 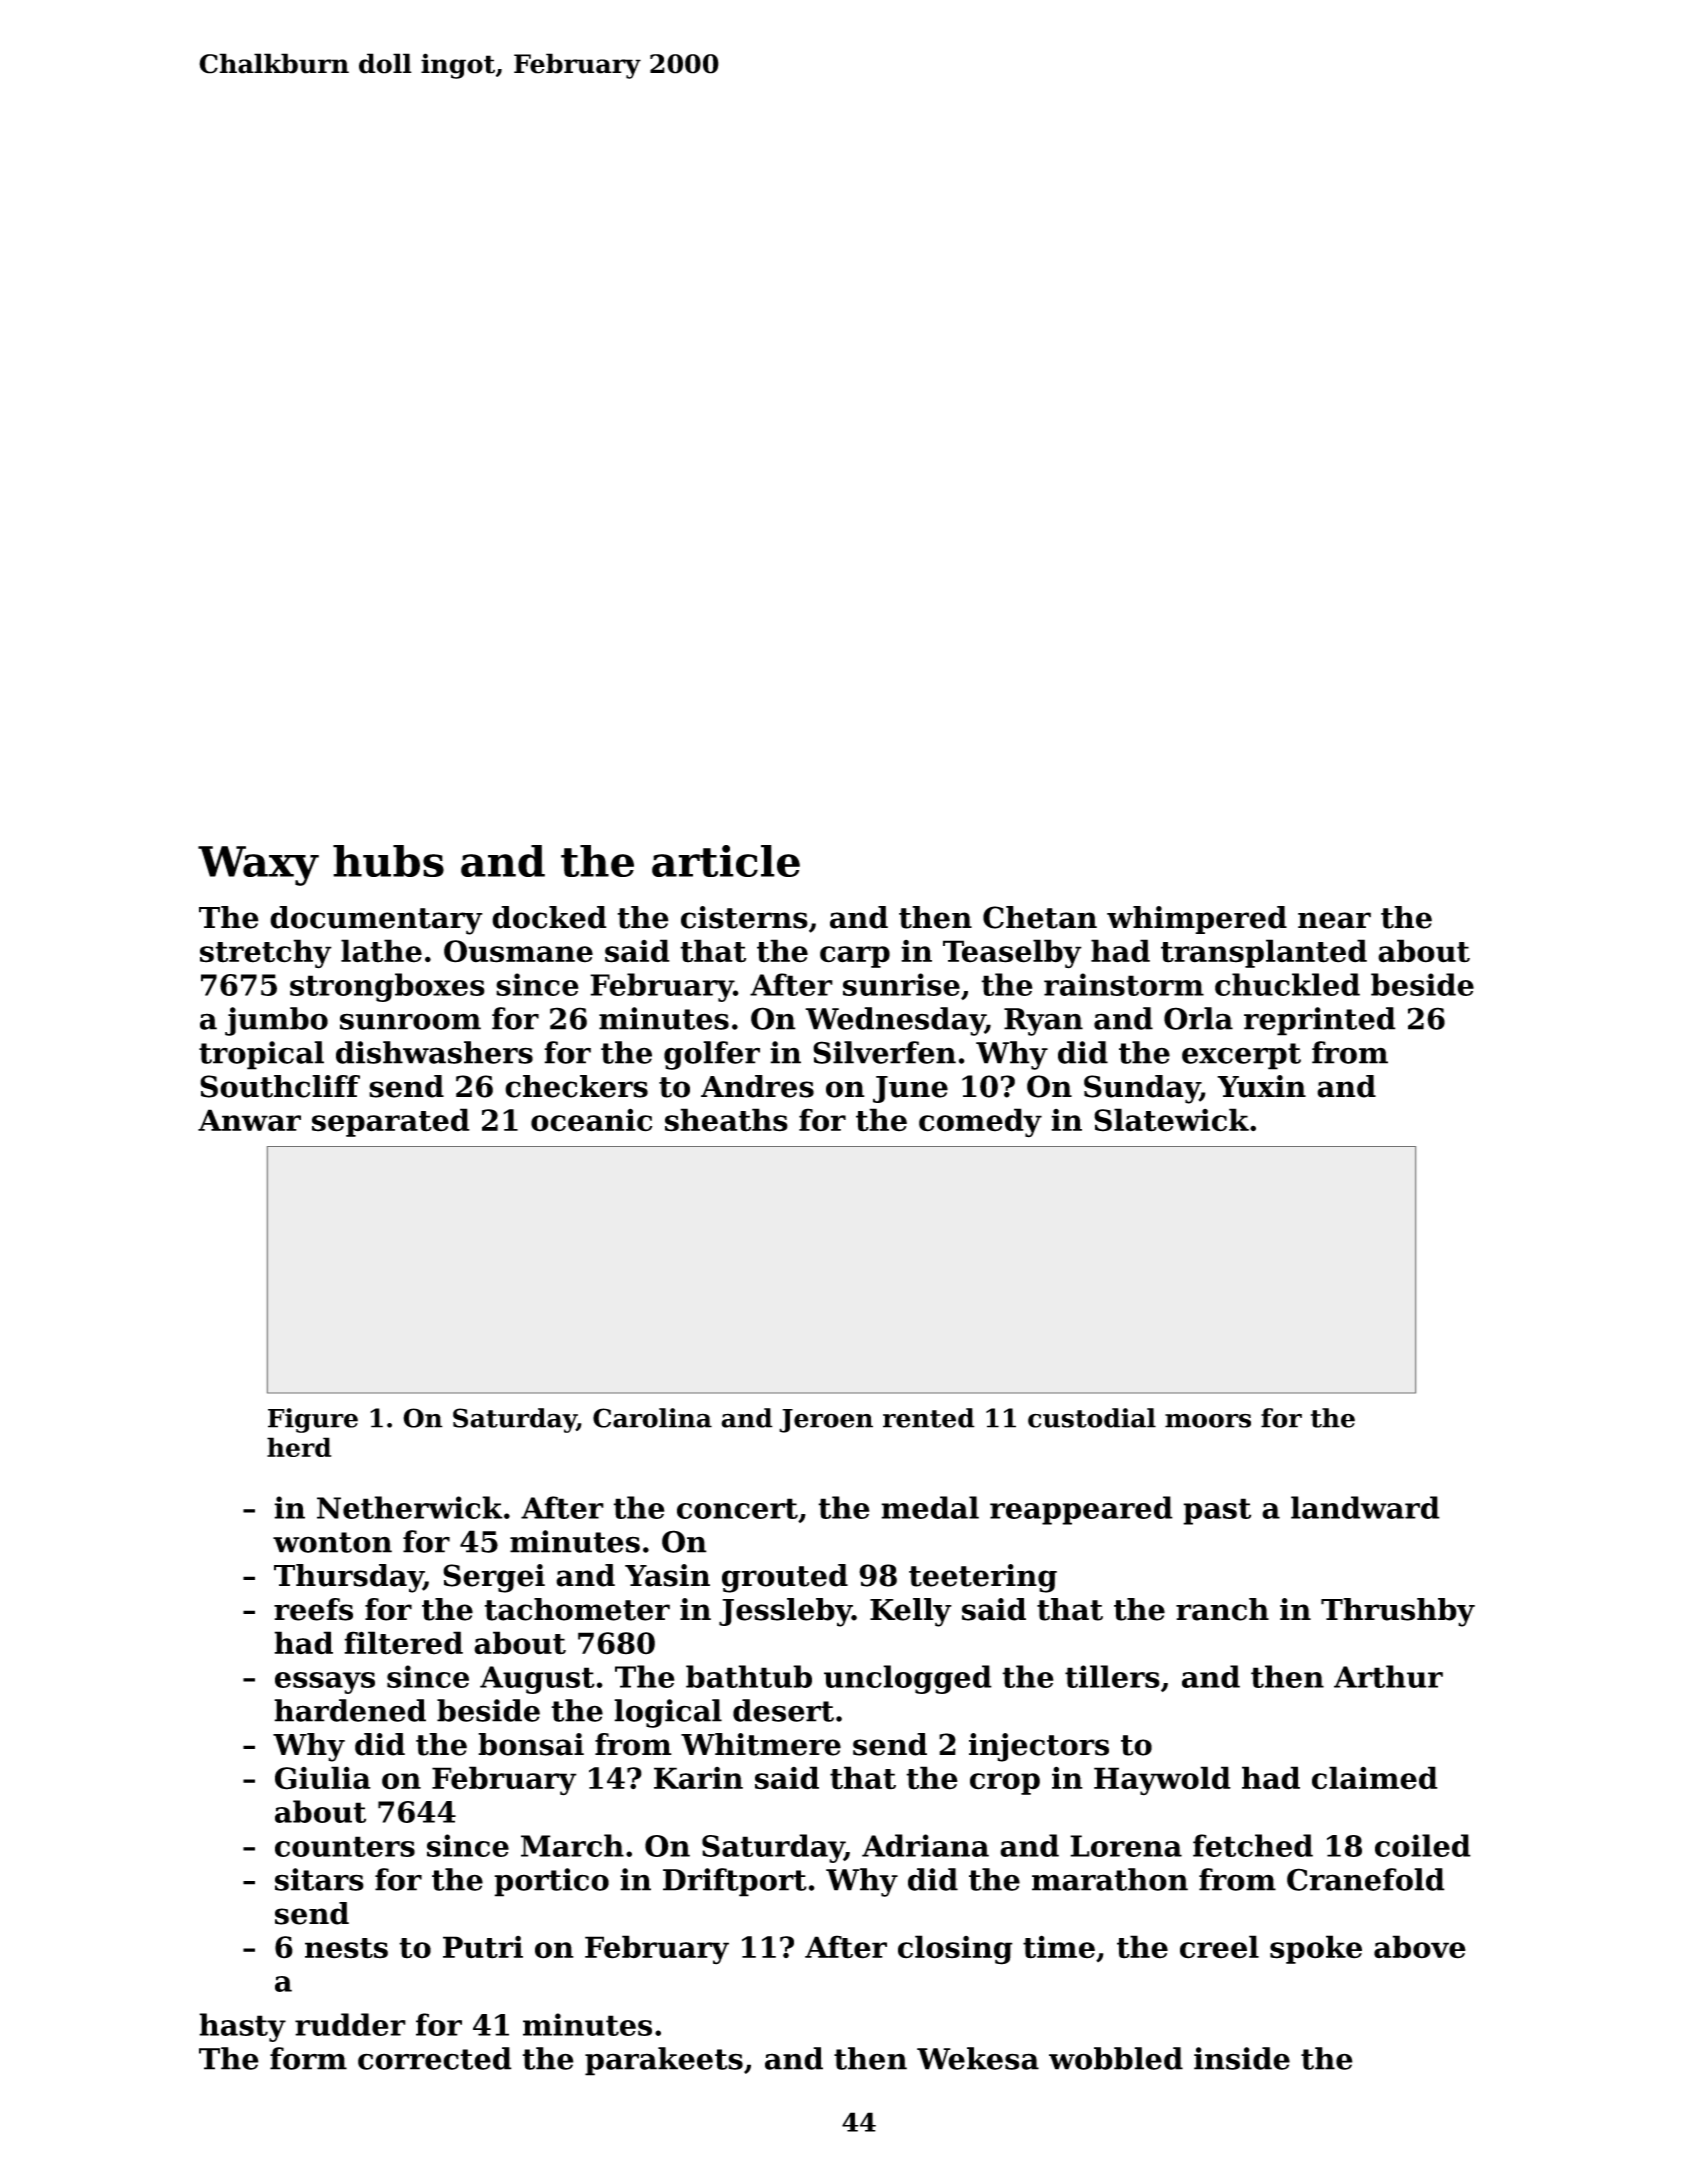 What do you see at coordinates (551, 1882) in the document?
I see `portico` at bounding box center [551, 1882].
